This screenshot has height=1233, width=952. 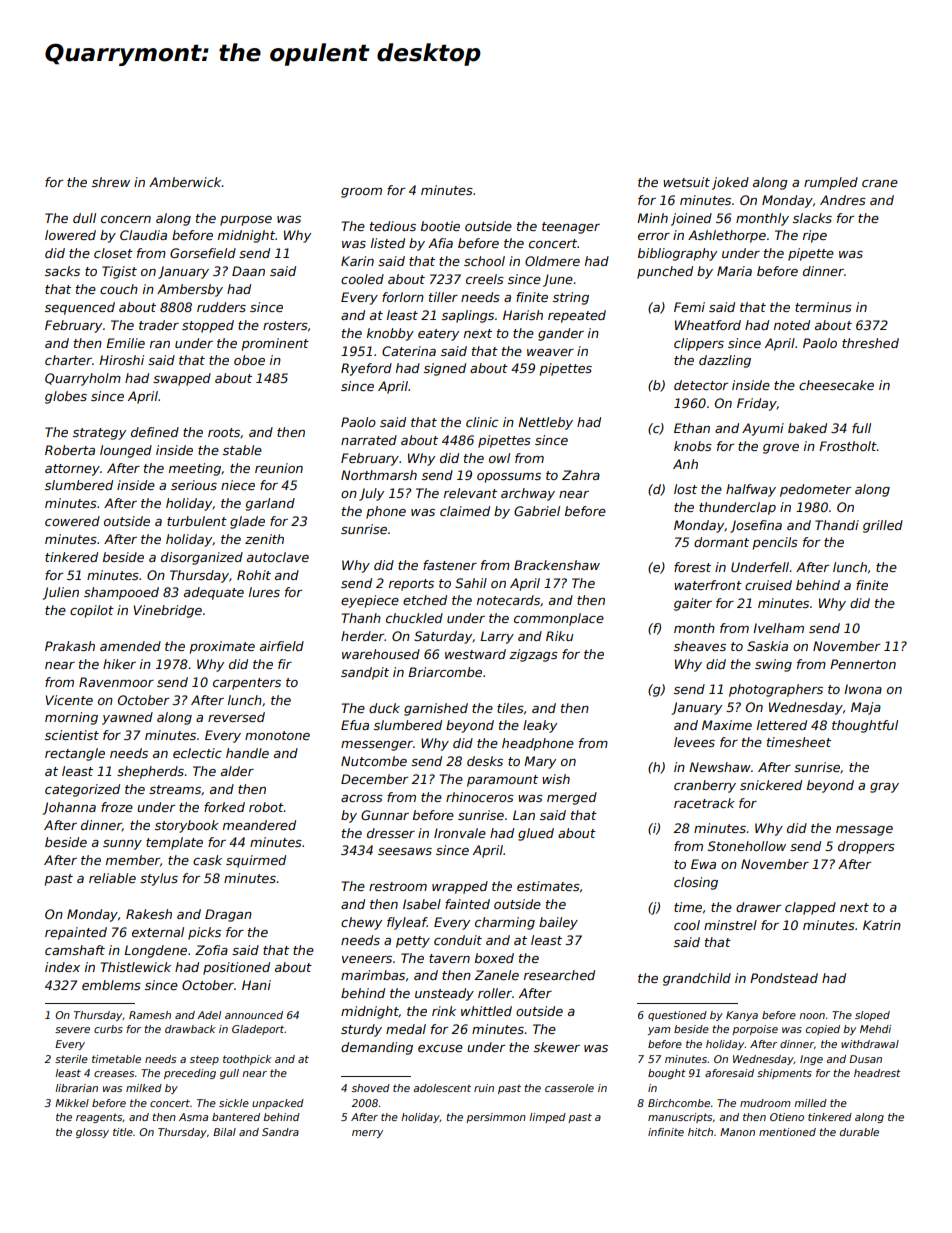 I want to click on streams, so click(x=175, y=789).
